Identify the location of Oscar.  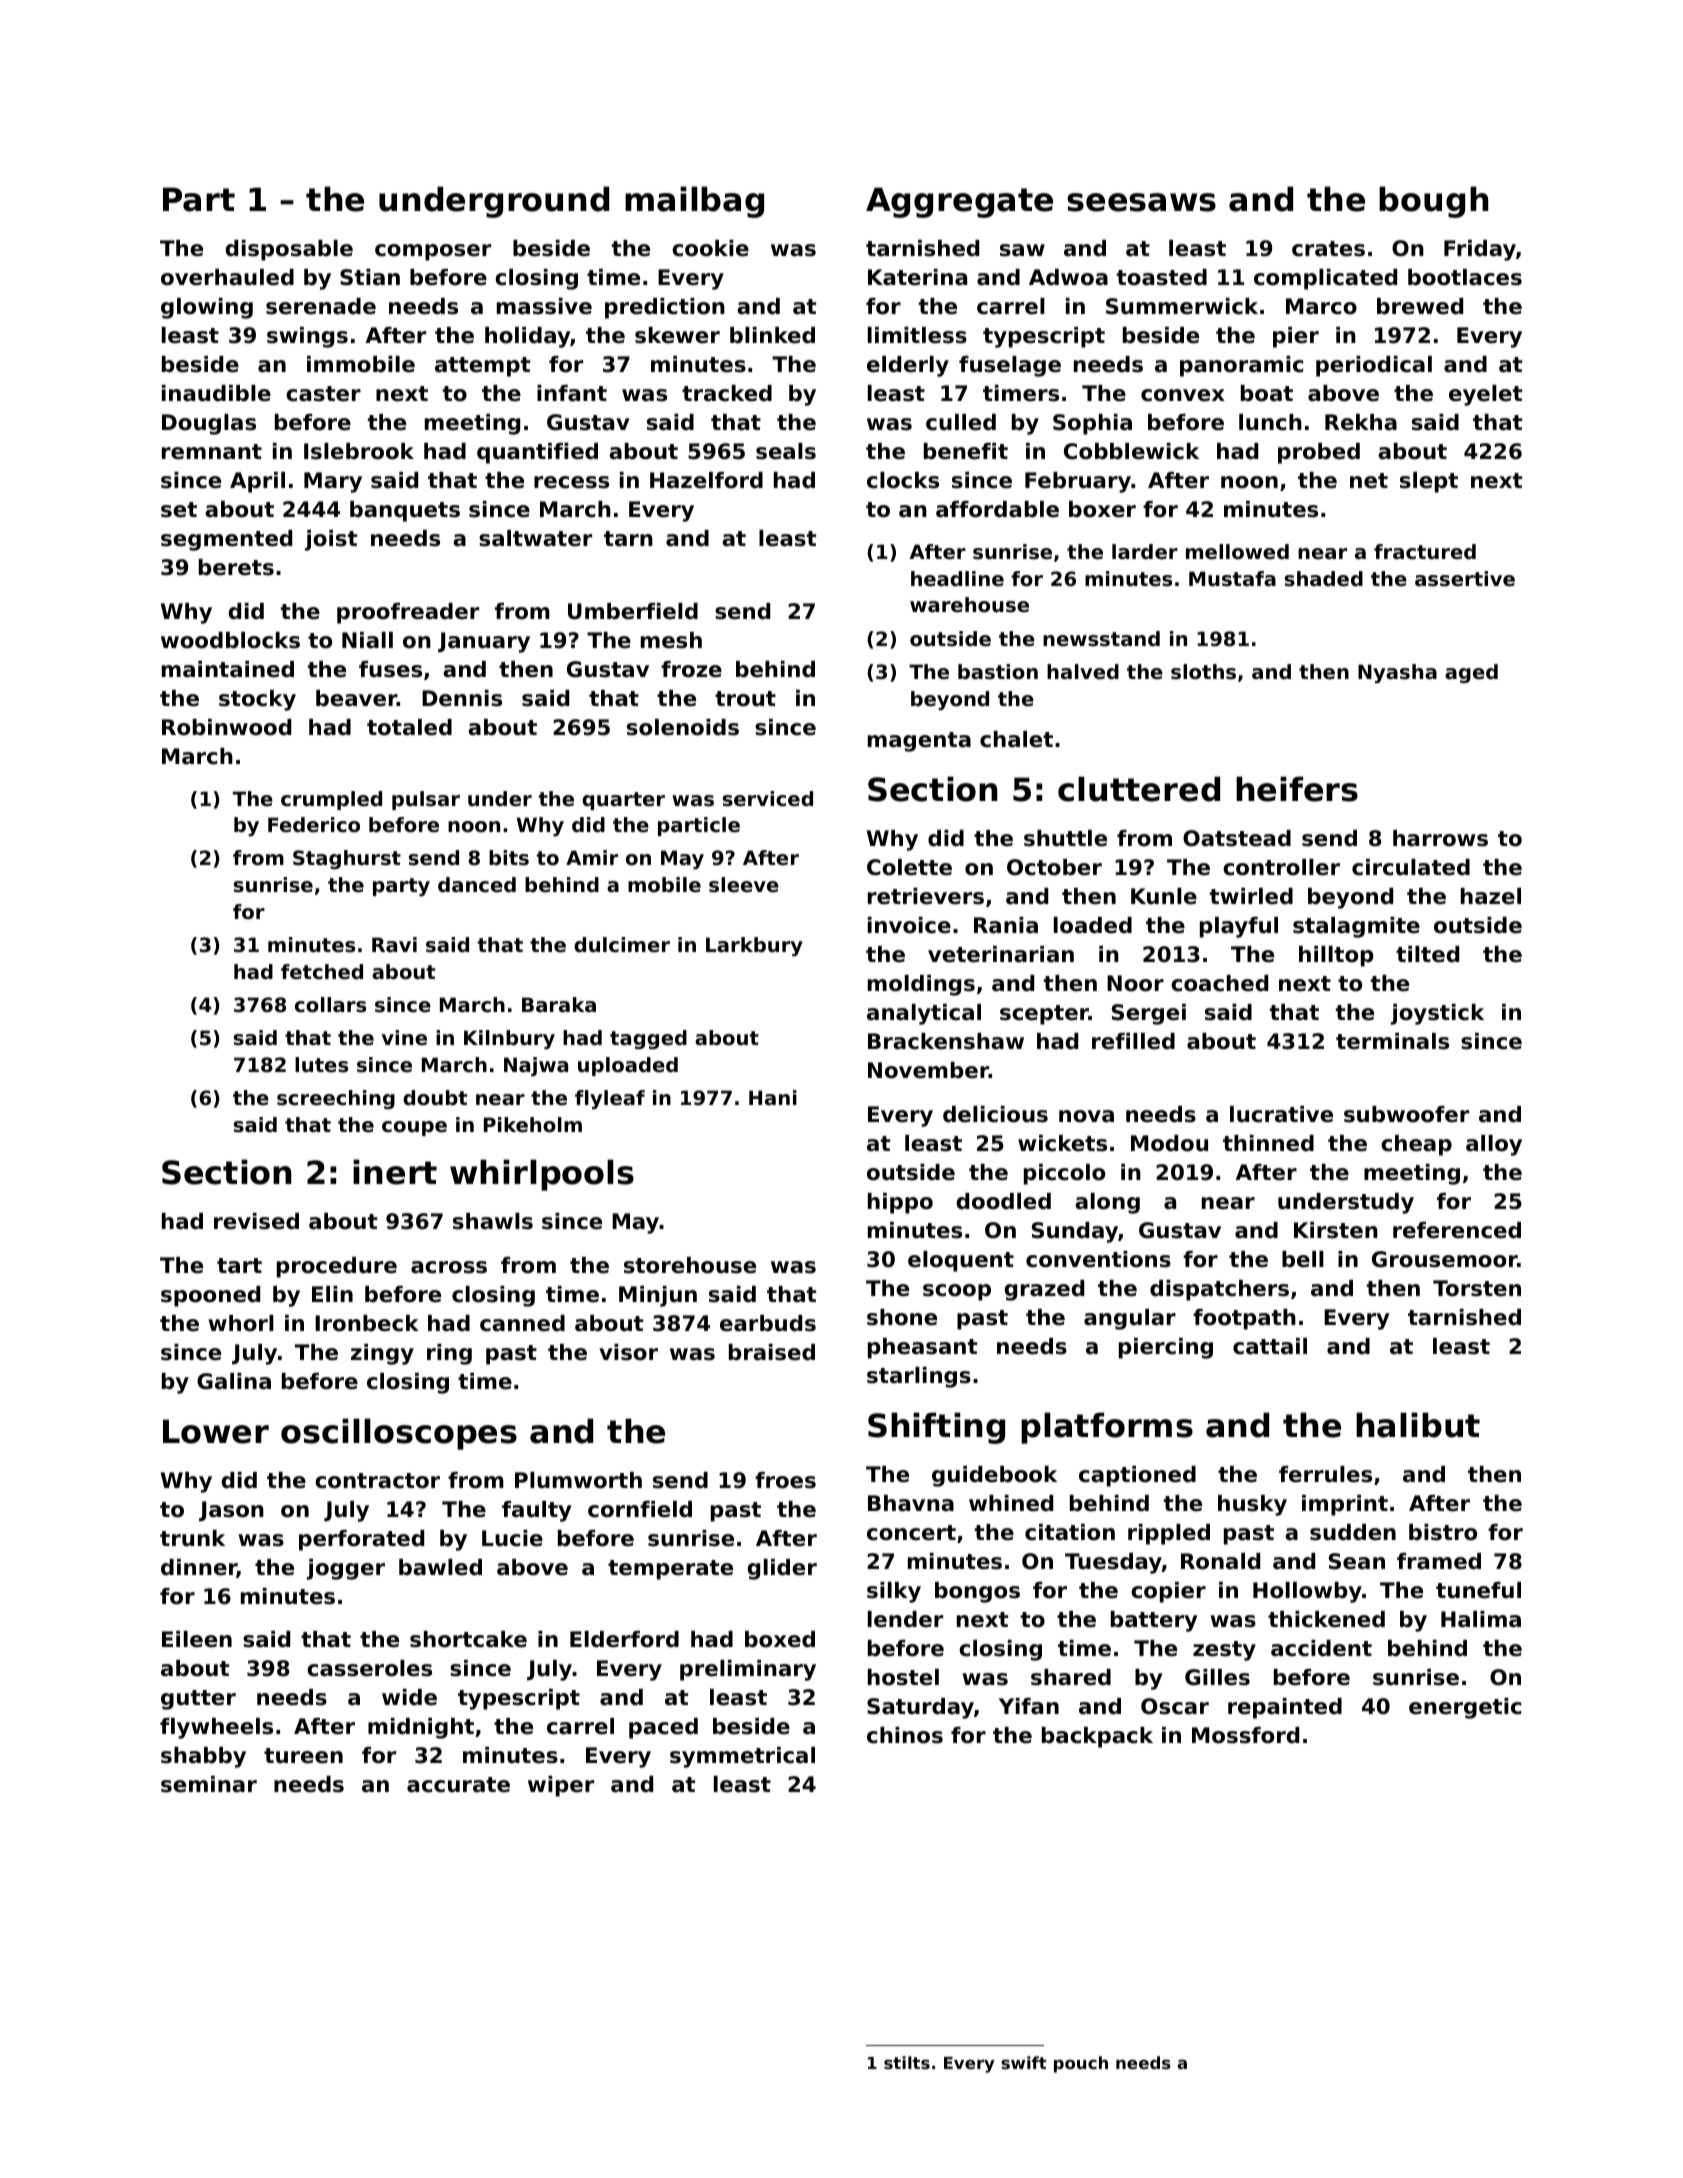
(1175, 1706).
